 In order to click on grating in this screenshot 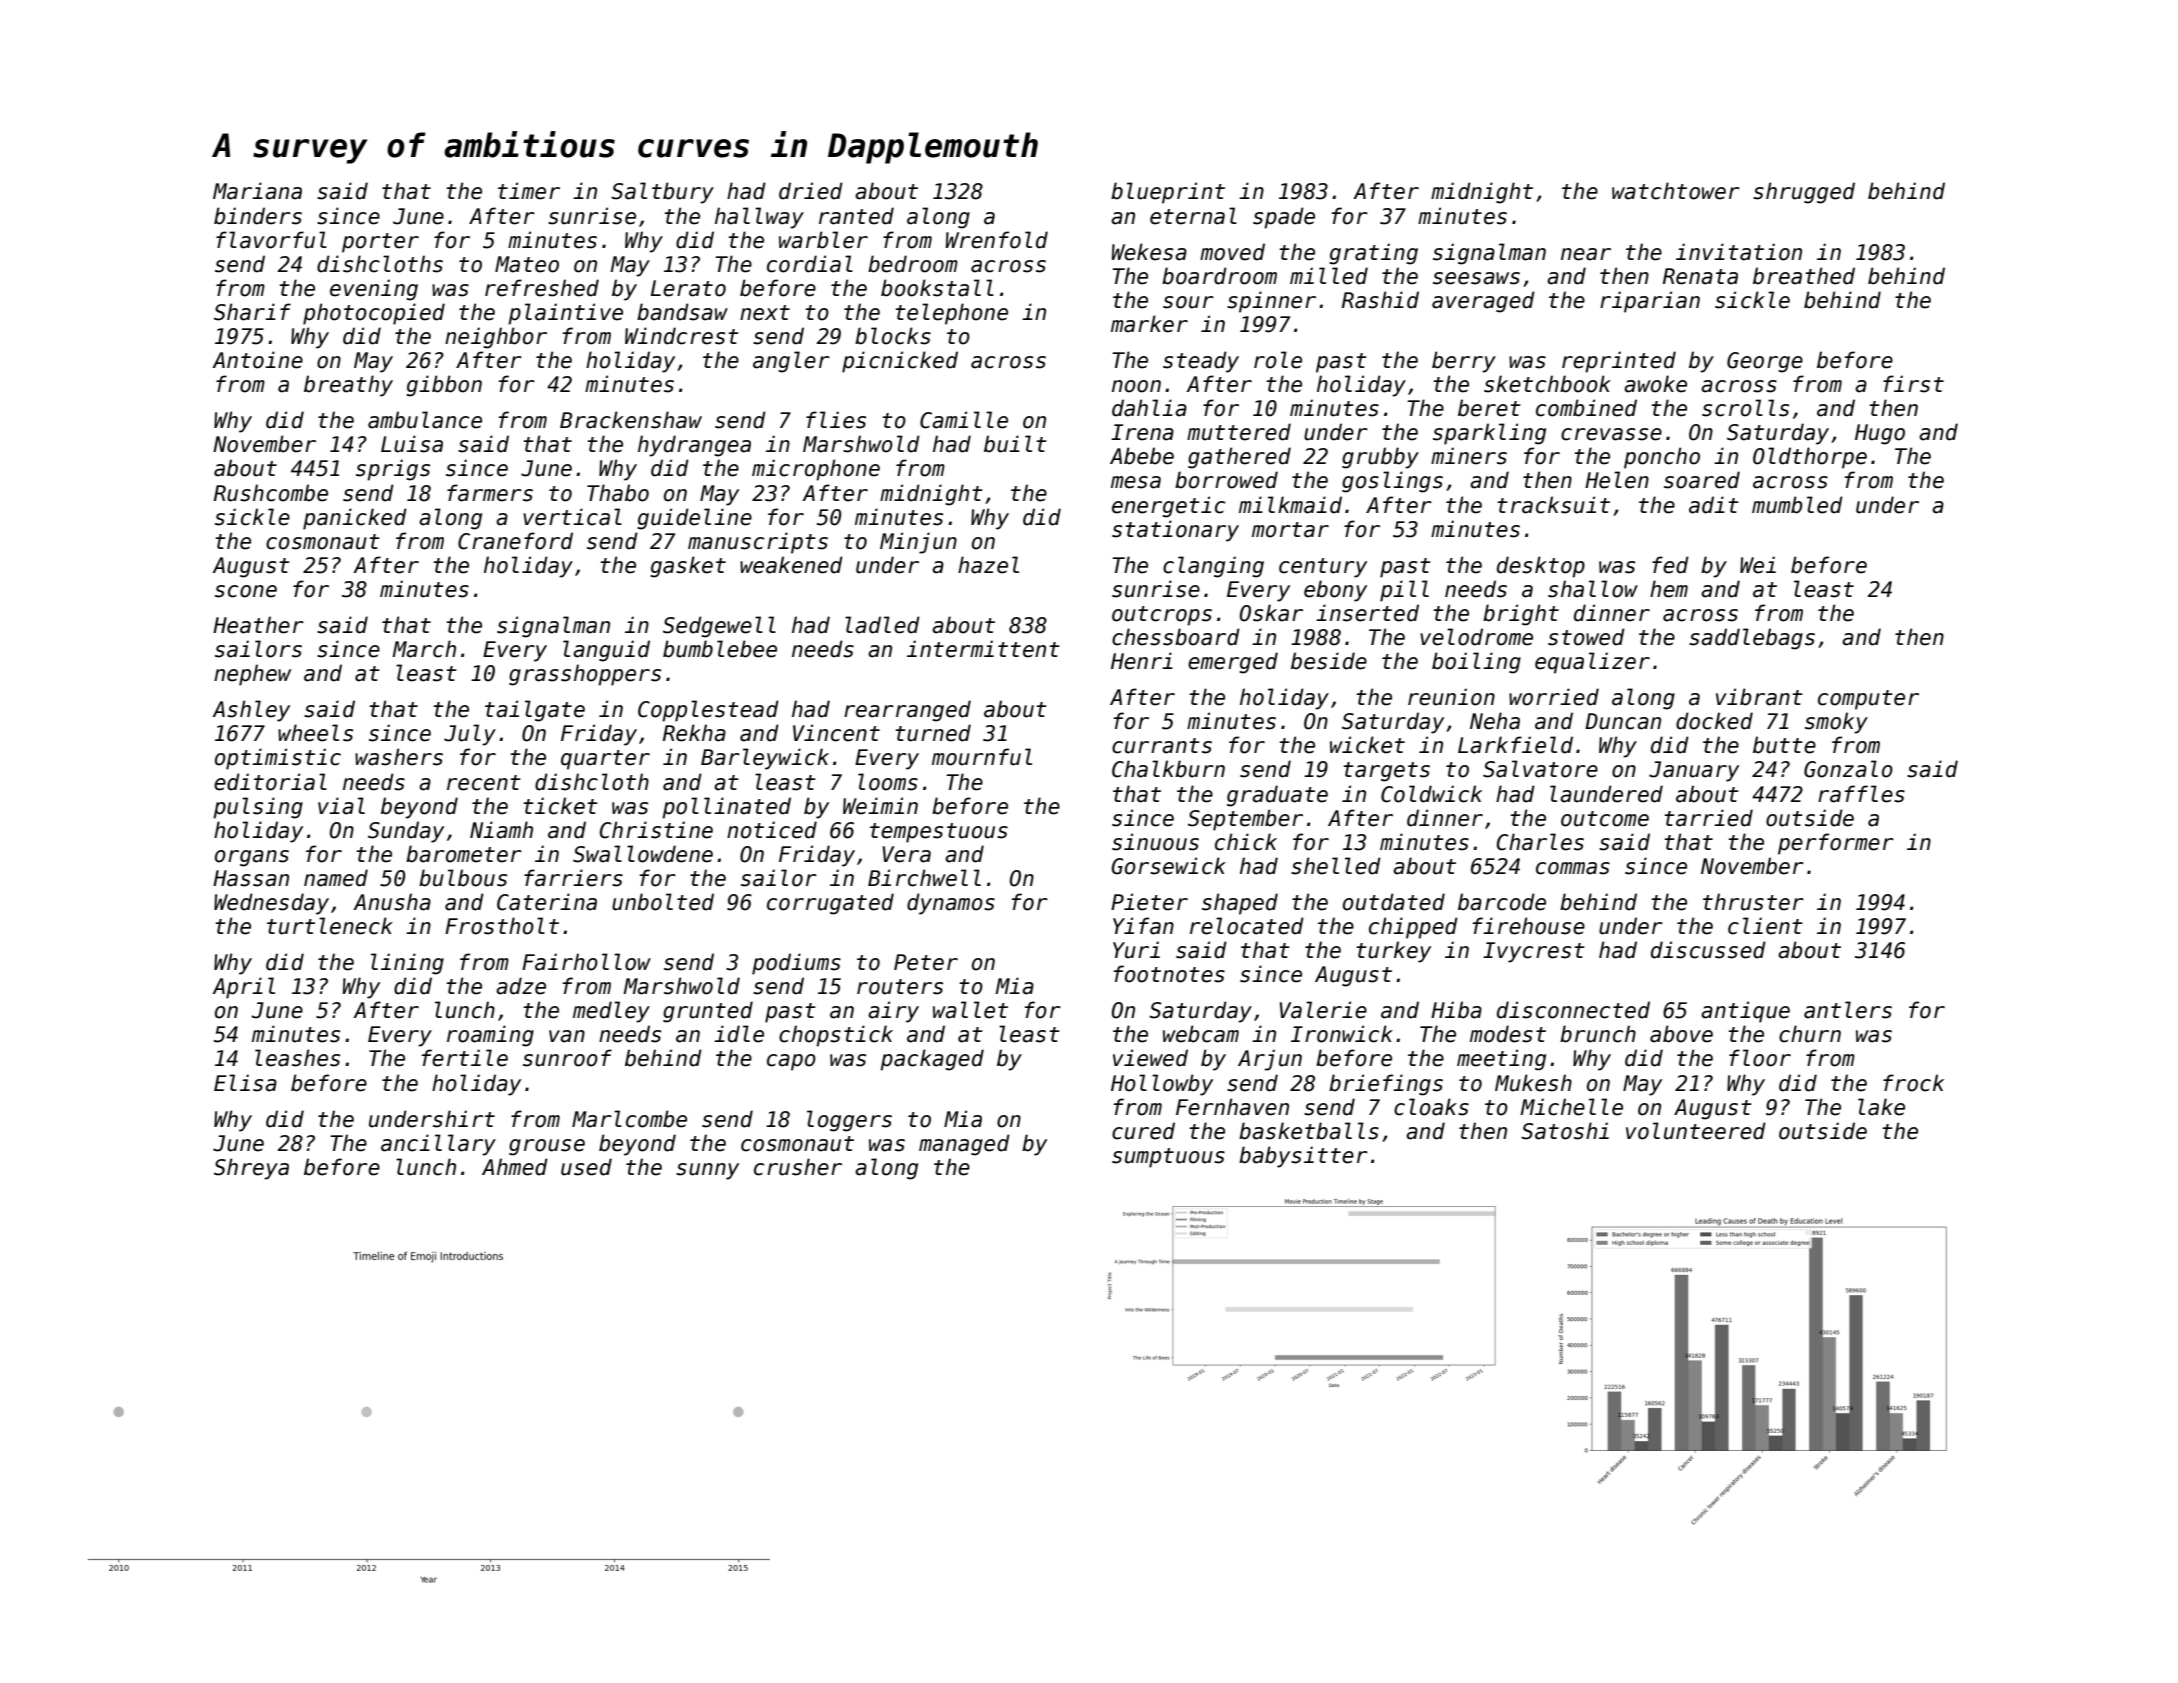, I will do `click(1373, 254)`.
